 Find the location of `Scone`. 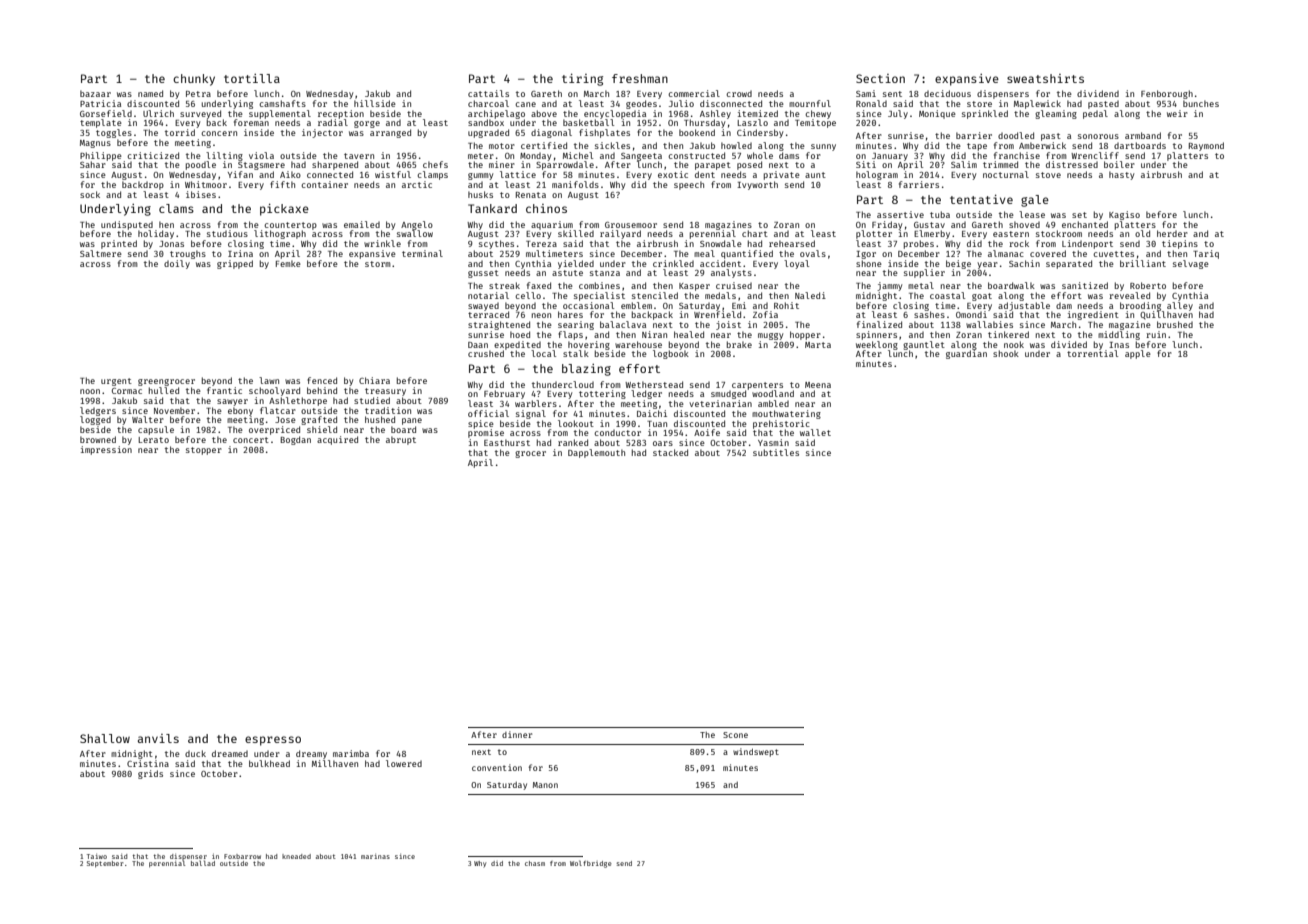

Scone is located at coordinates (735, 735).
